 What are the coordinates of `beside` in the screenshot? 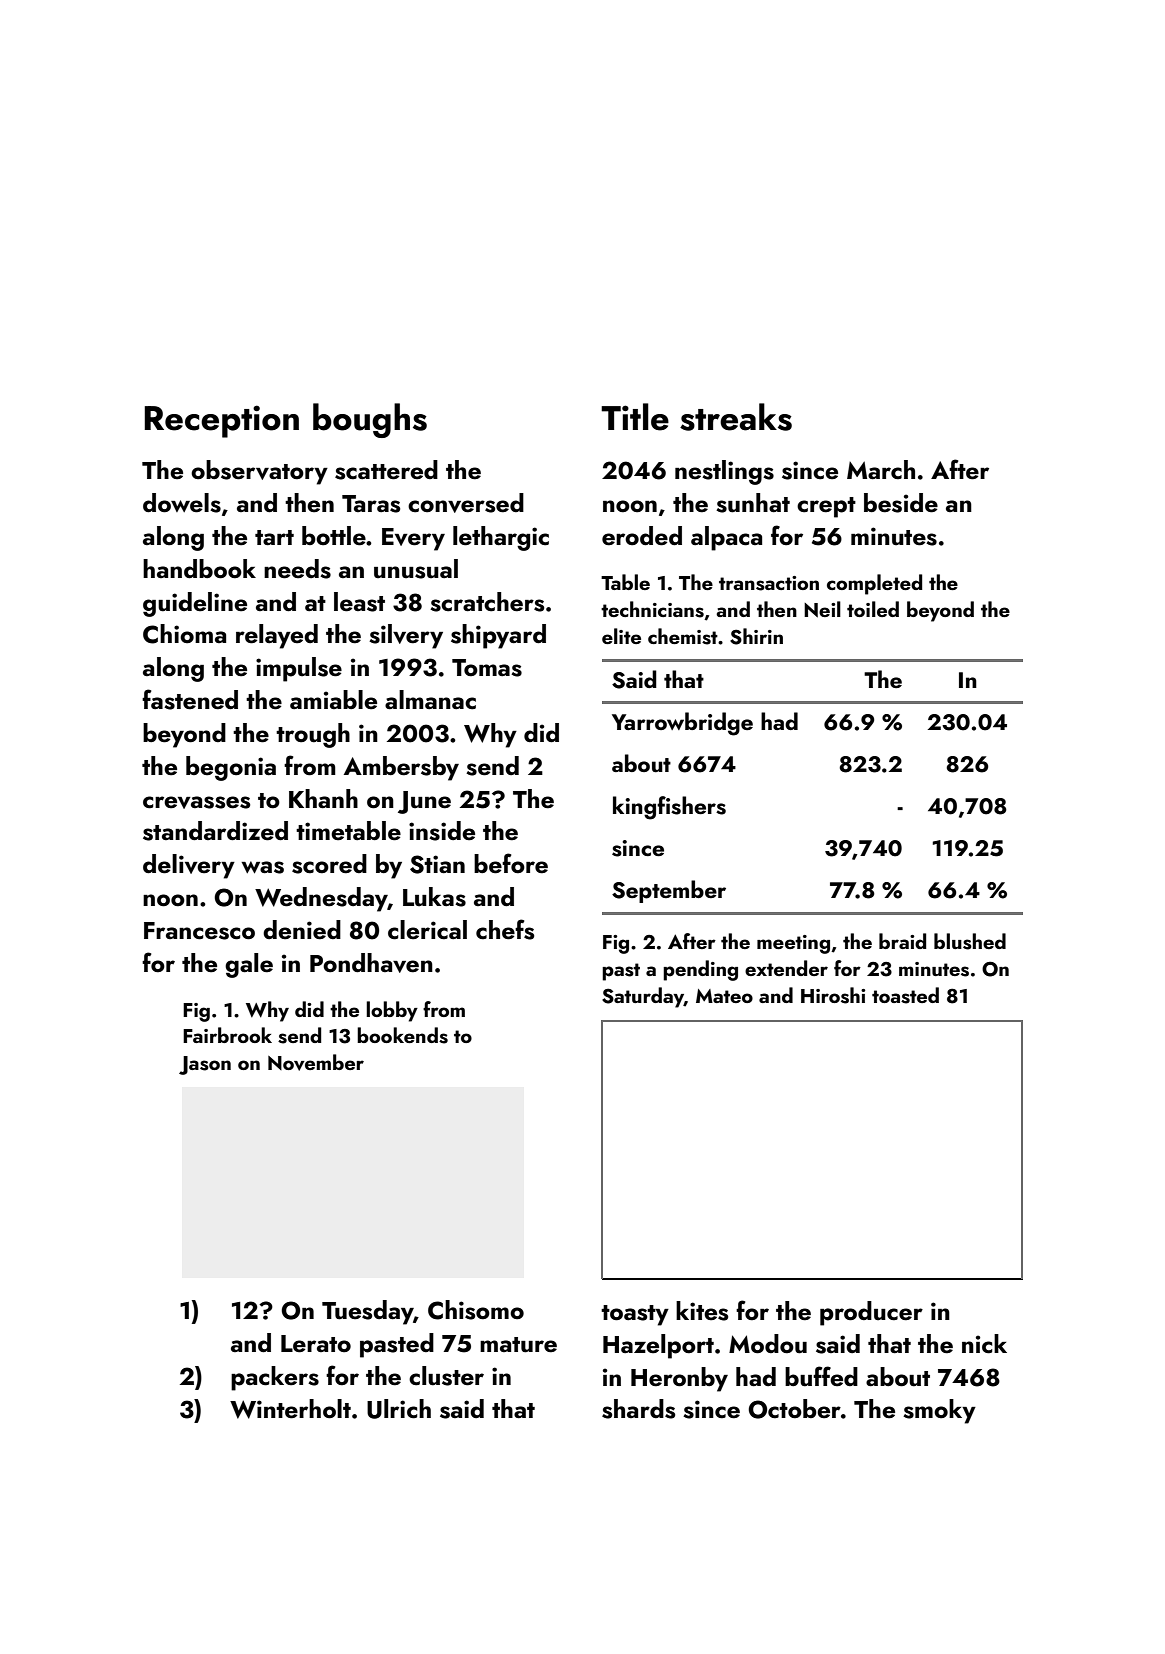 It's located at (901, 503).
